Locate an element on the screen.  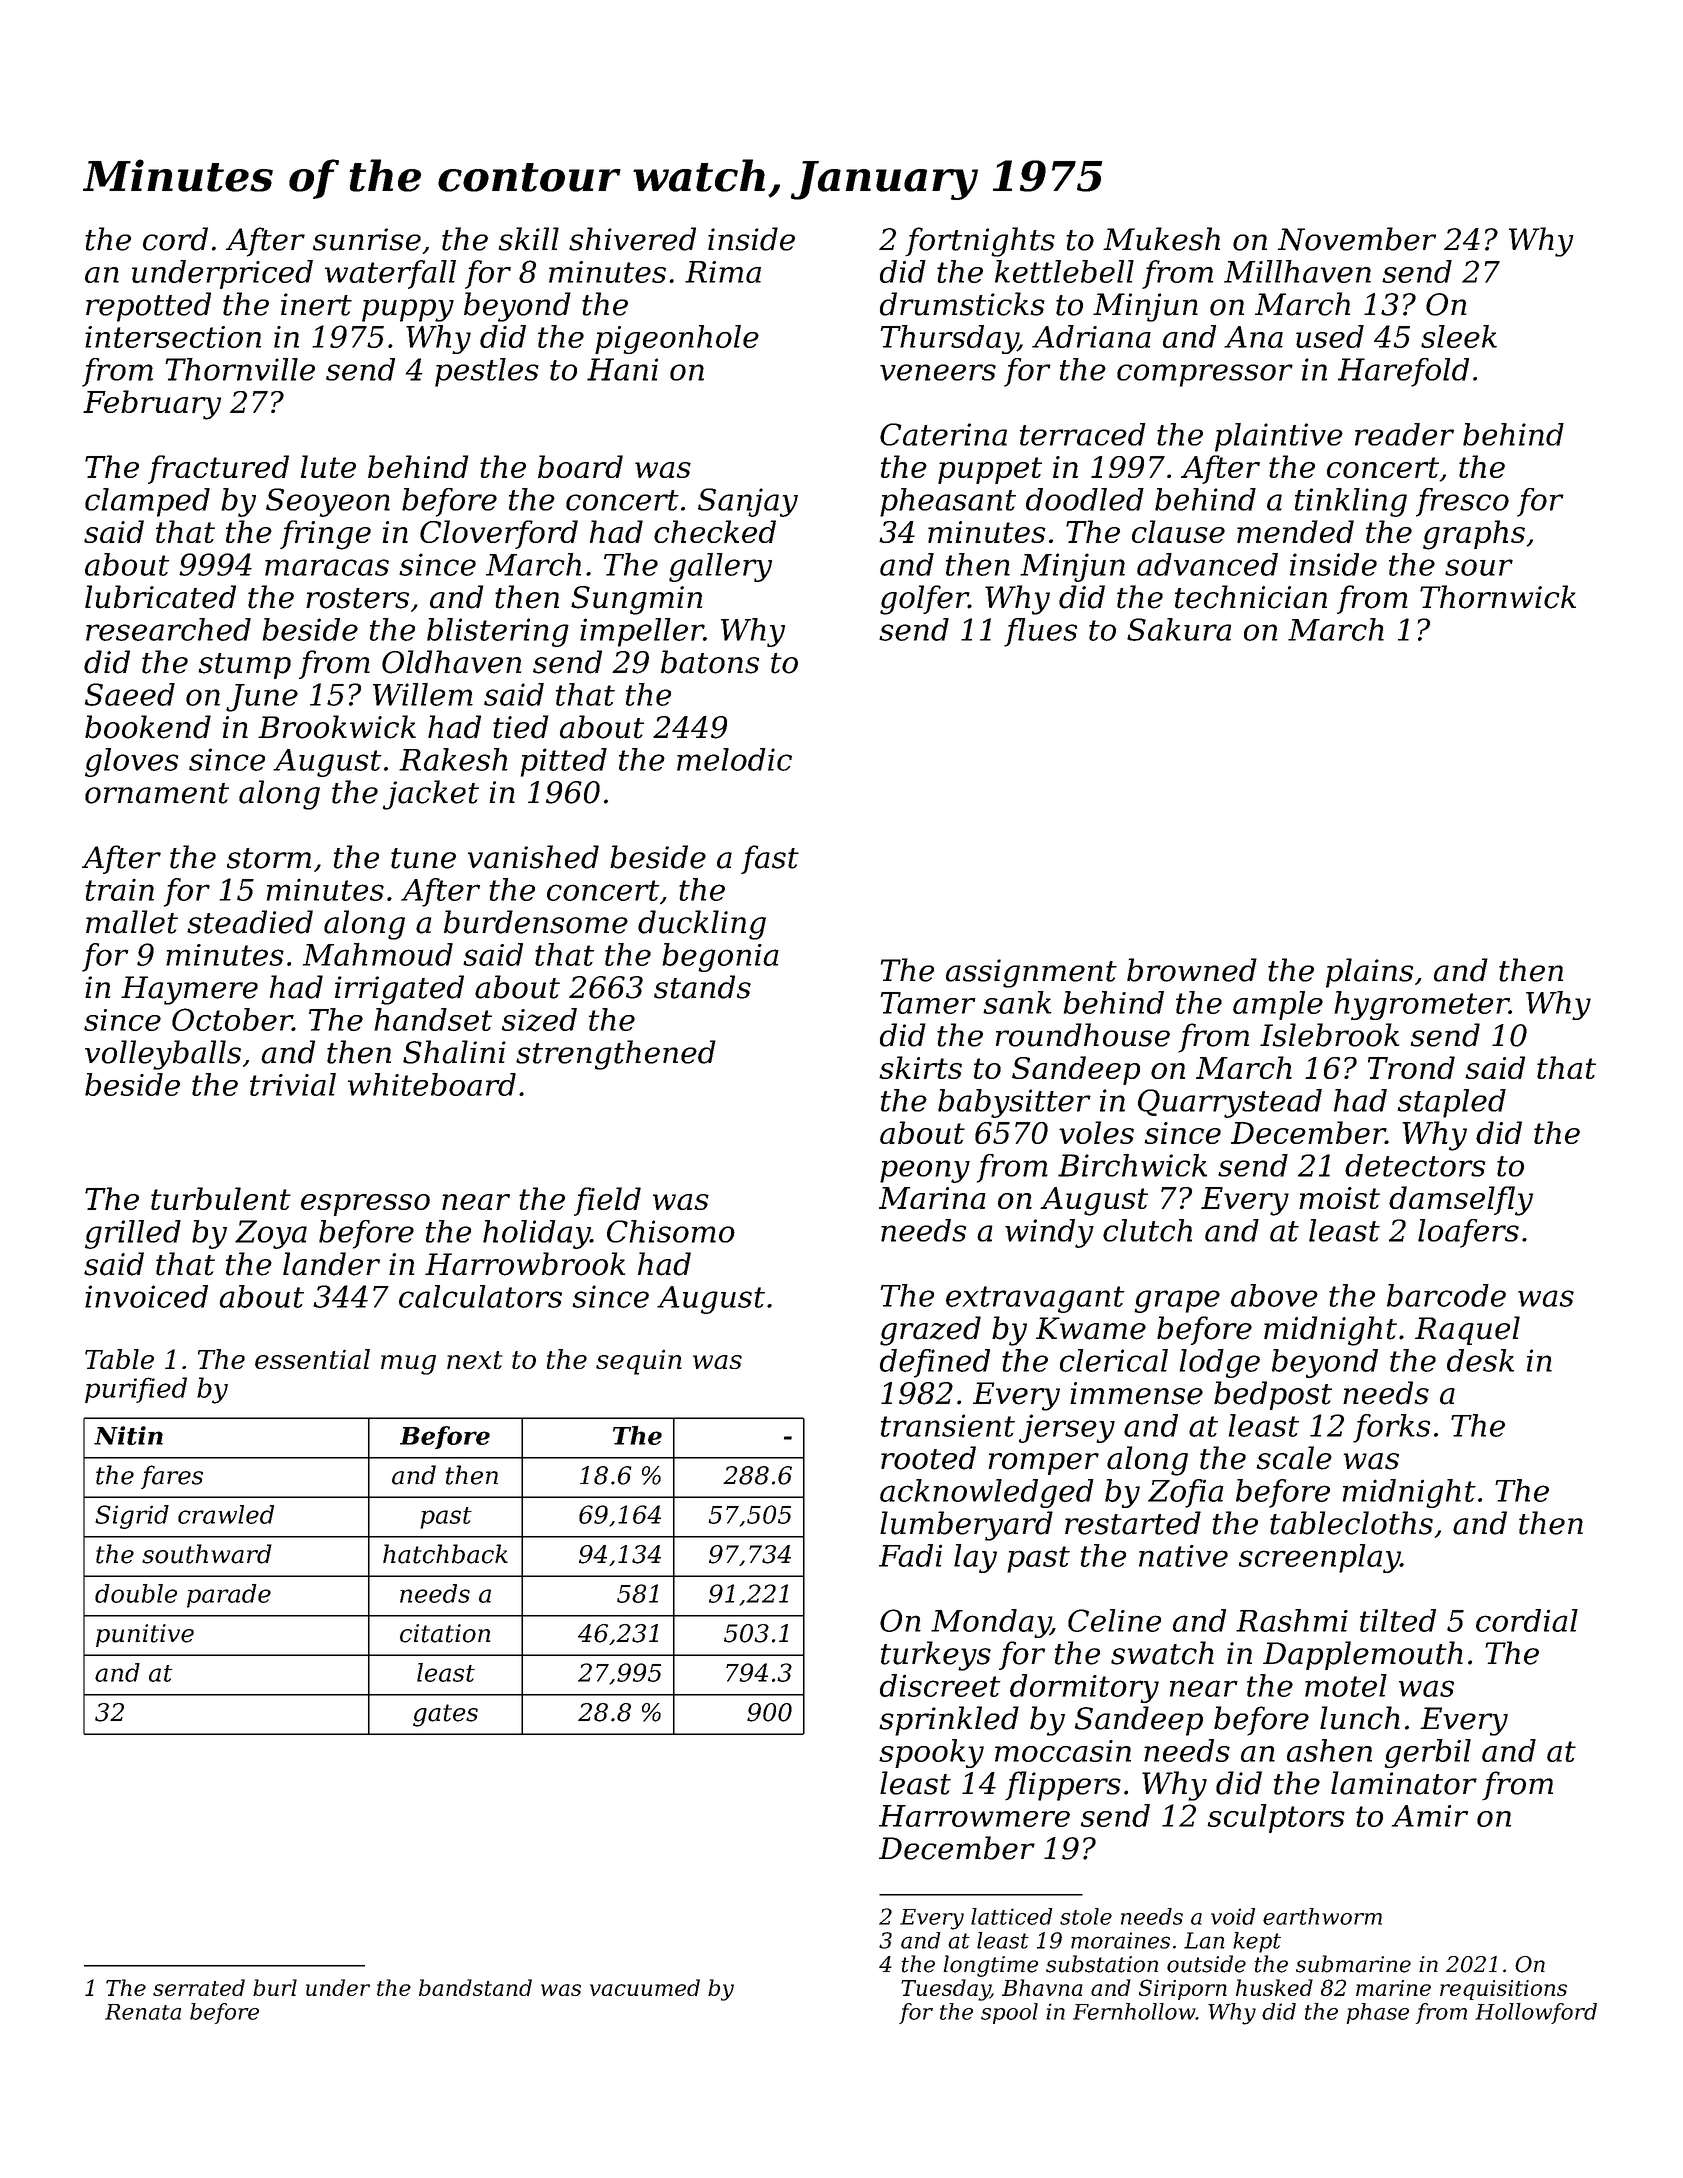
fortnights is located at coordinates (980, 242).
